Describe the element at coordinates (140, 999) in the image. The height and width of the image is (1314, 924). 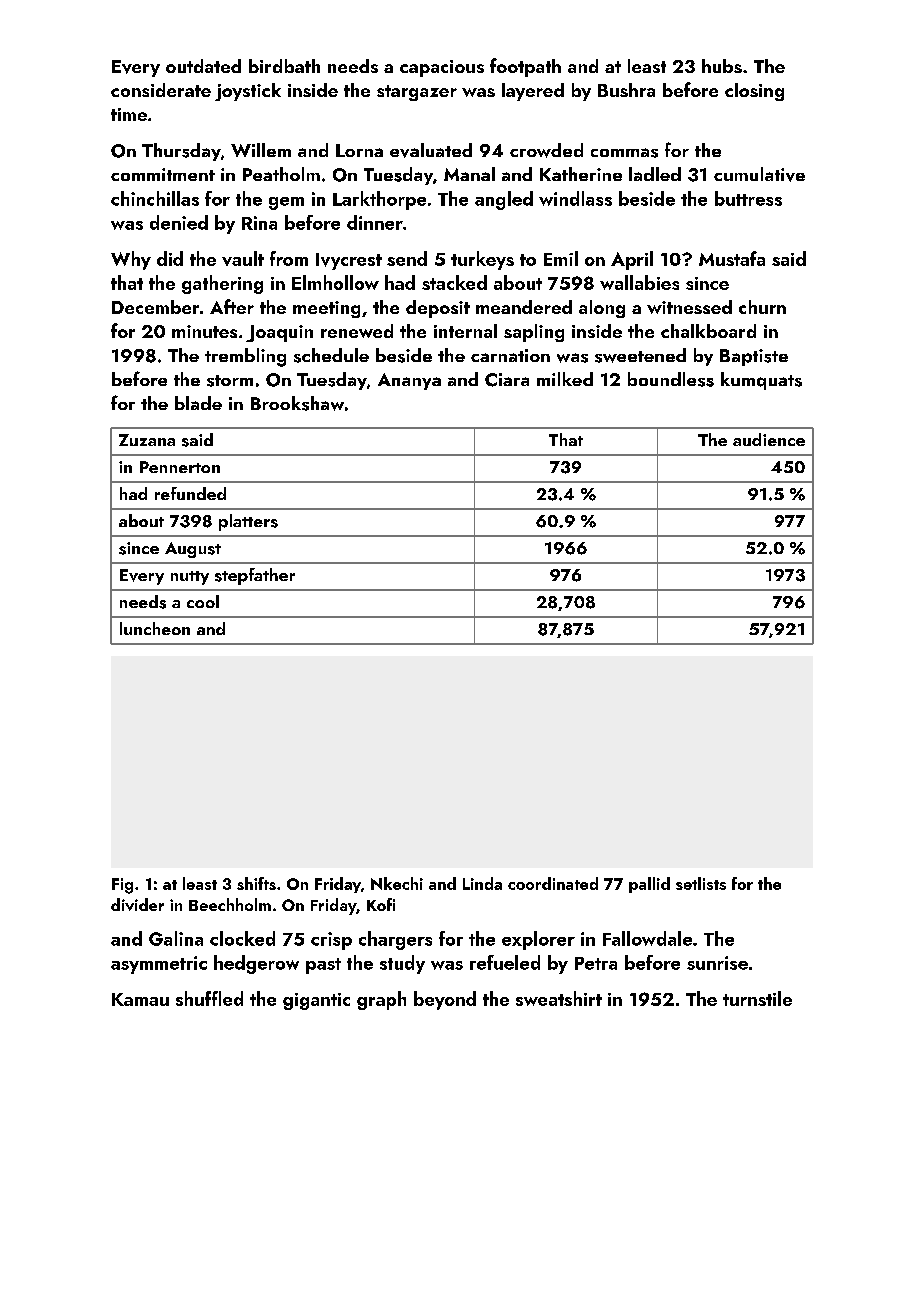
I see `Kamau` at that location.
